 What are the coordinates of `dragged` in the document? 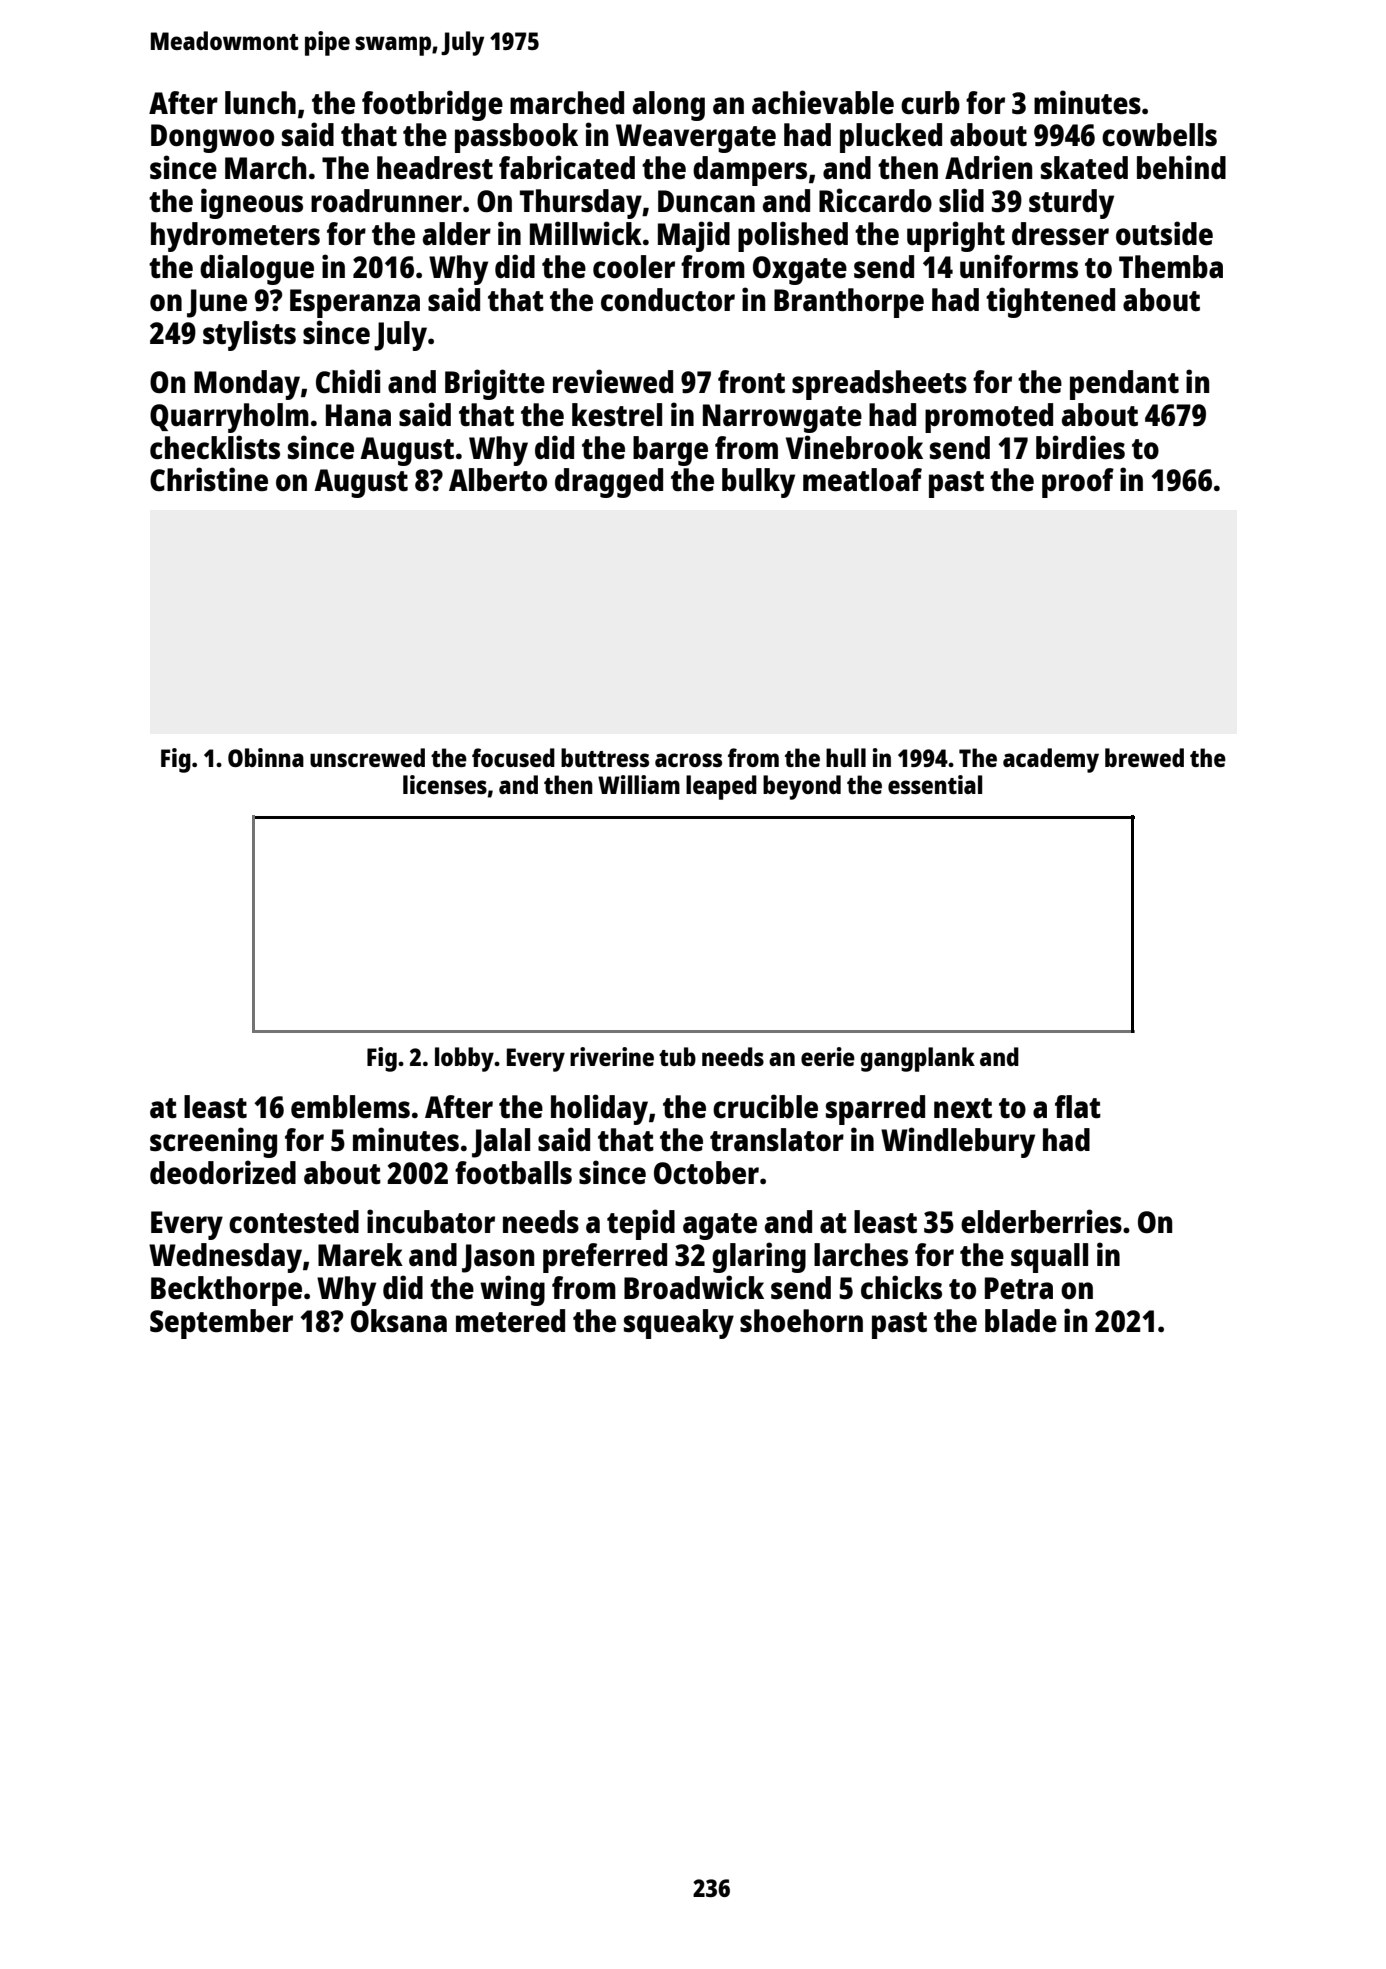 It's located at (609, 483).
